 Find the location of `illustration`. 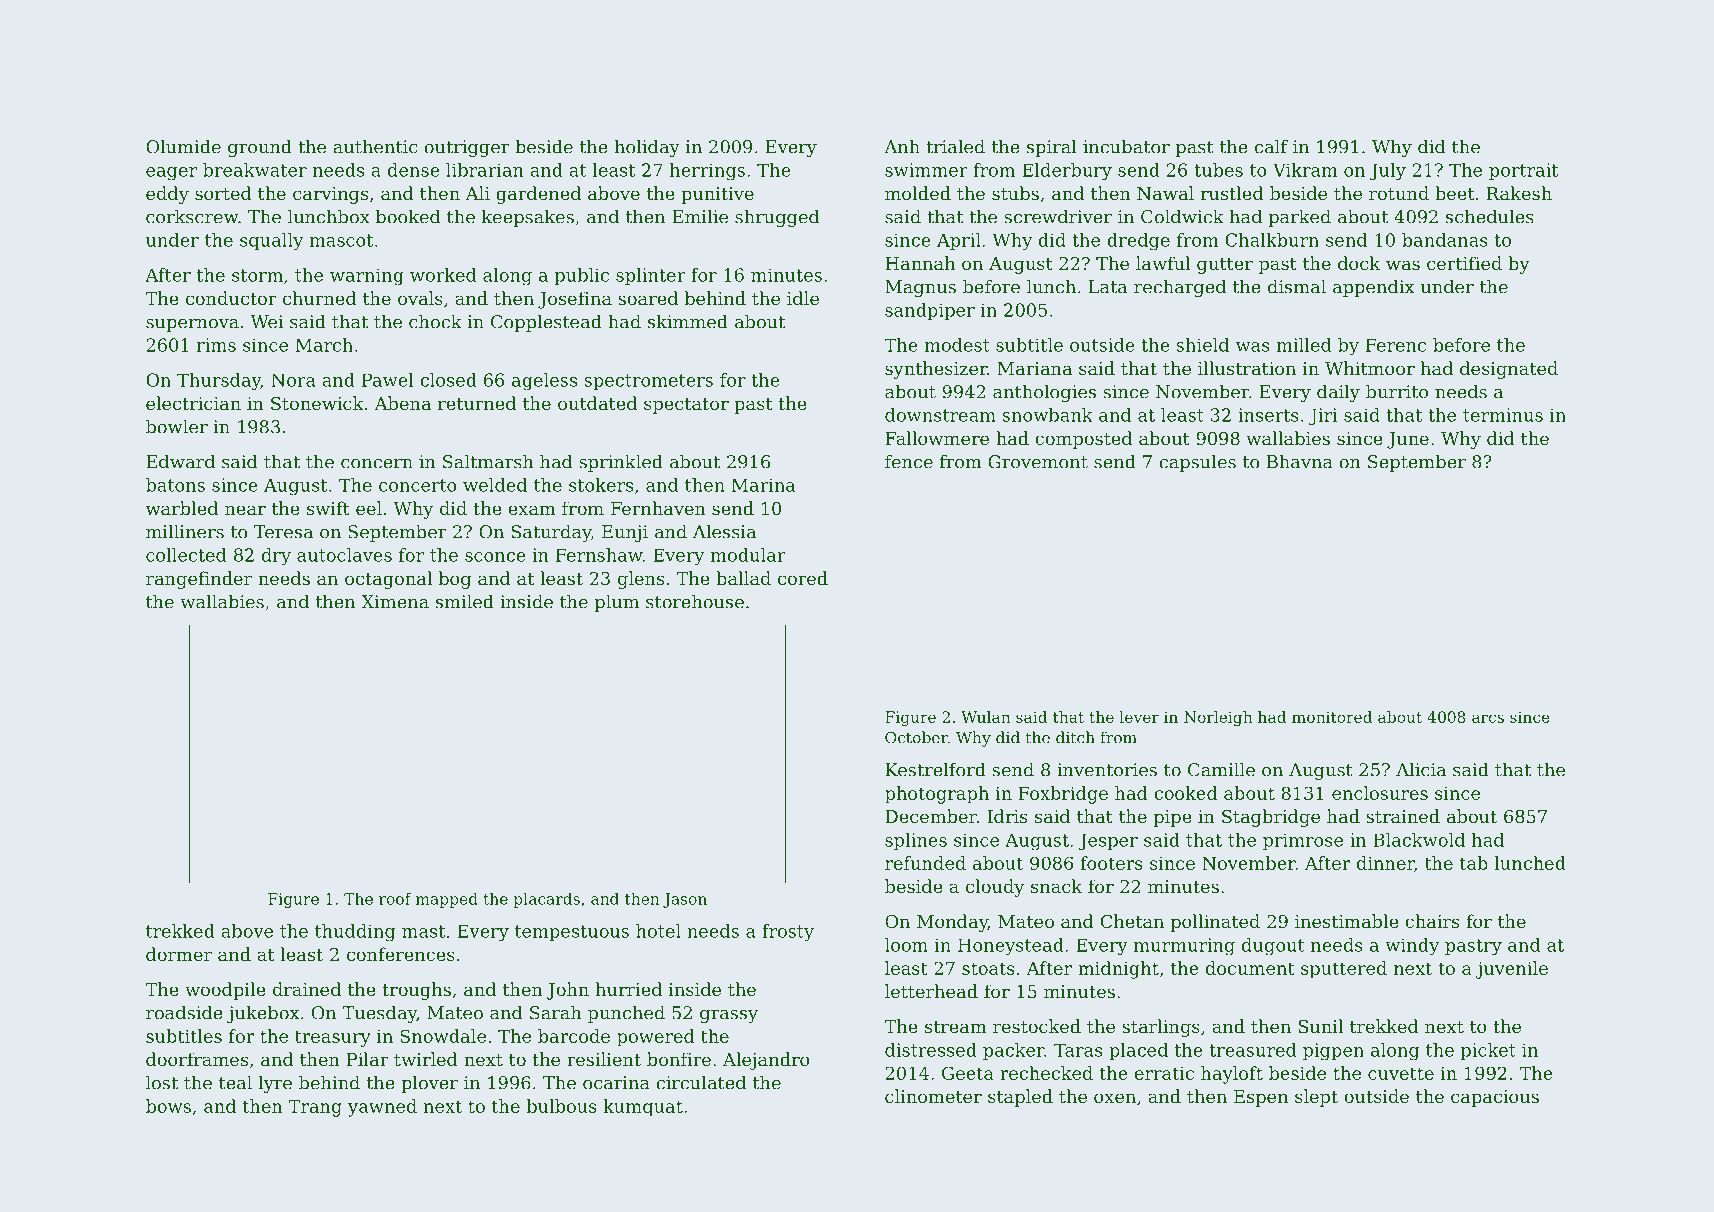

illustration is located at coordinates (1247, 368).
